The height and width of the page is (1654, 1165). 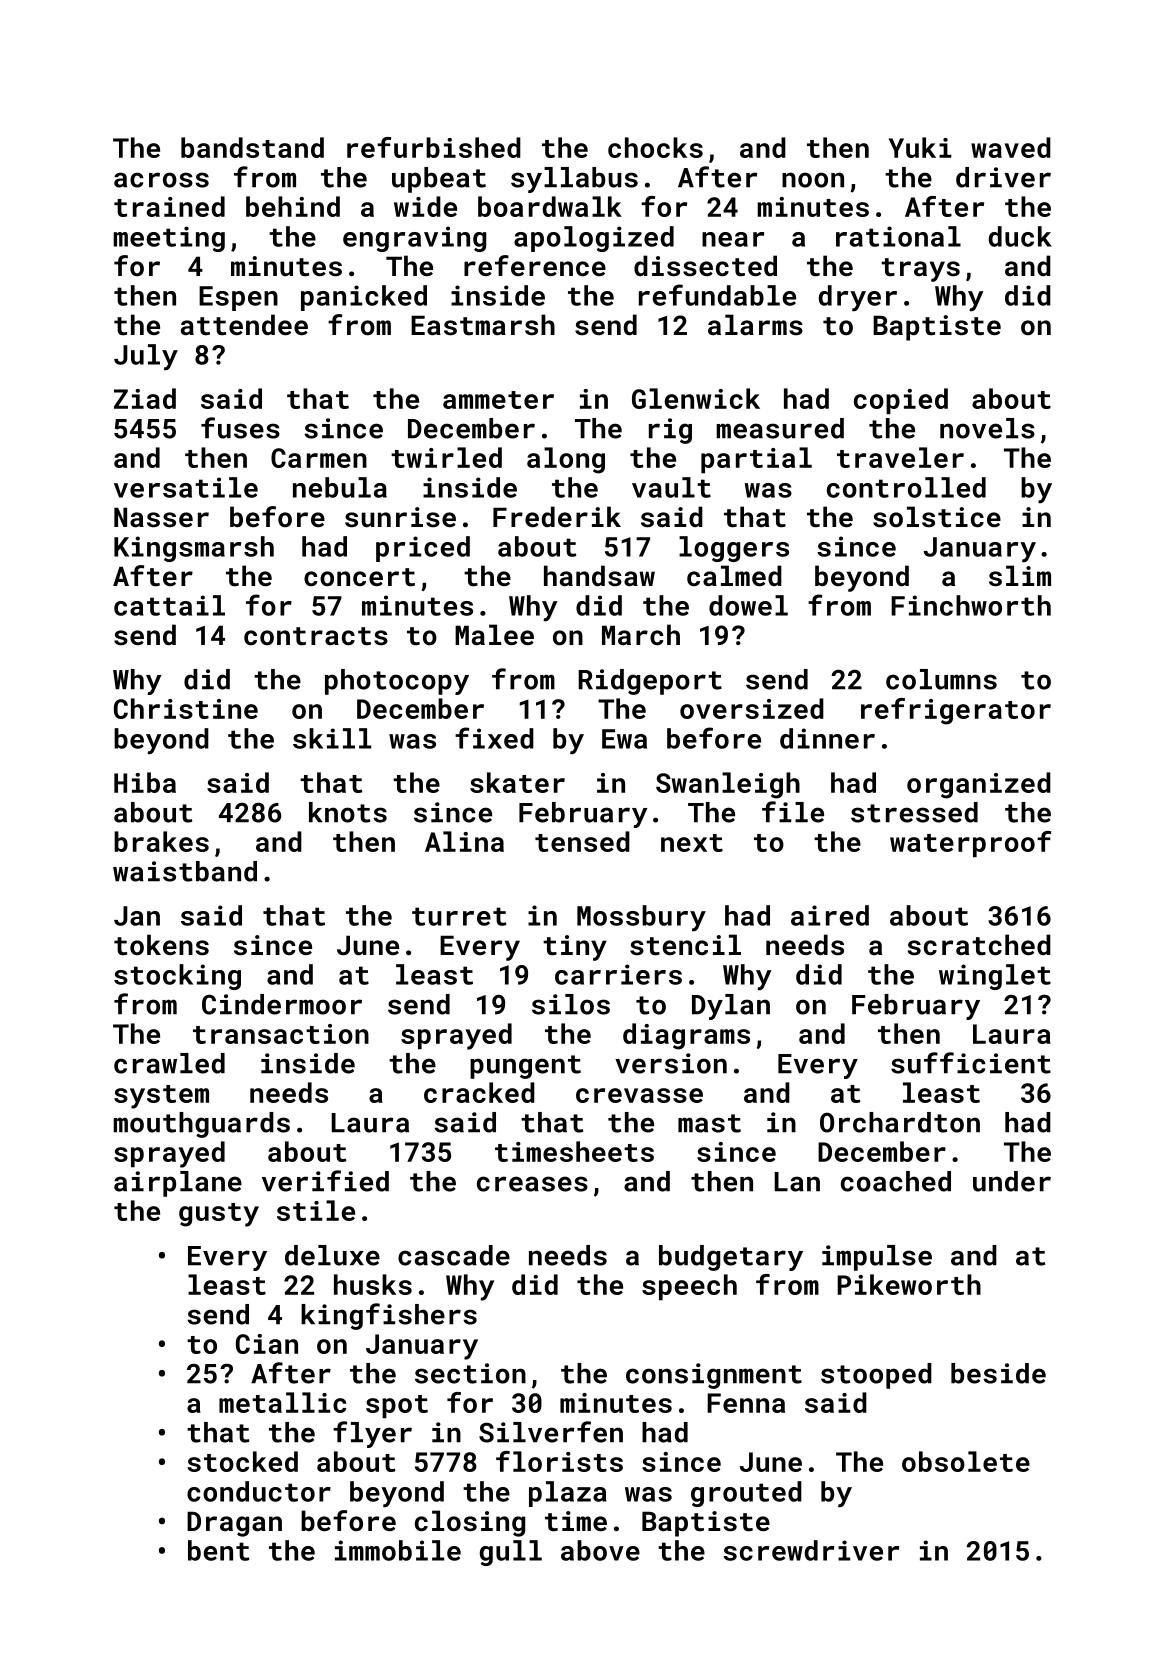 I want to click on florists, so click(x=559, y=1461).
